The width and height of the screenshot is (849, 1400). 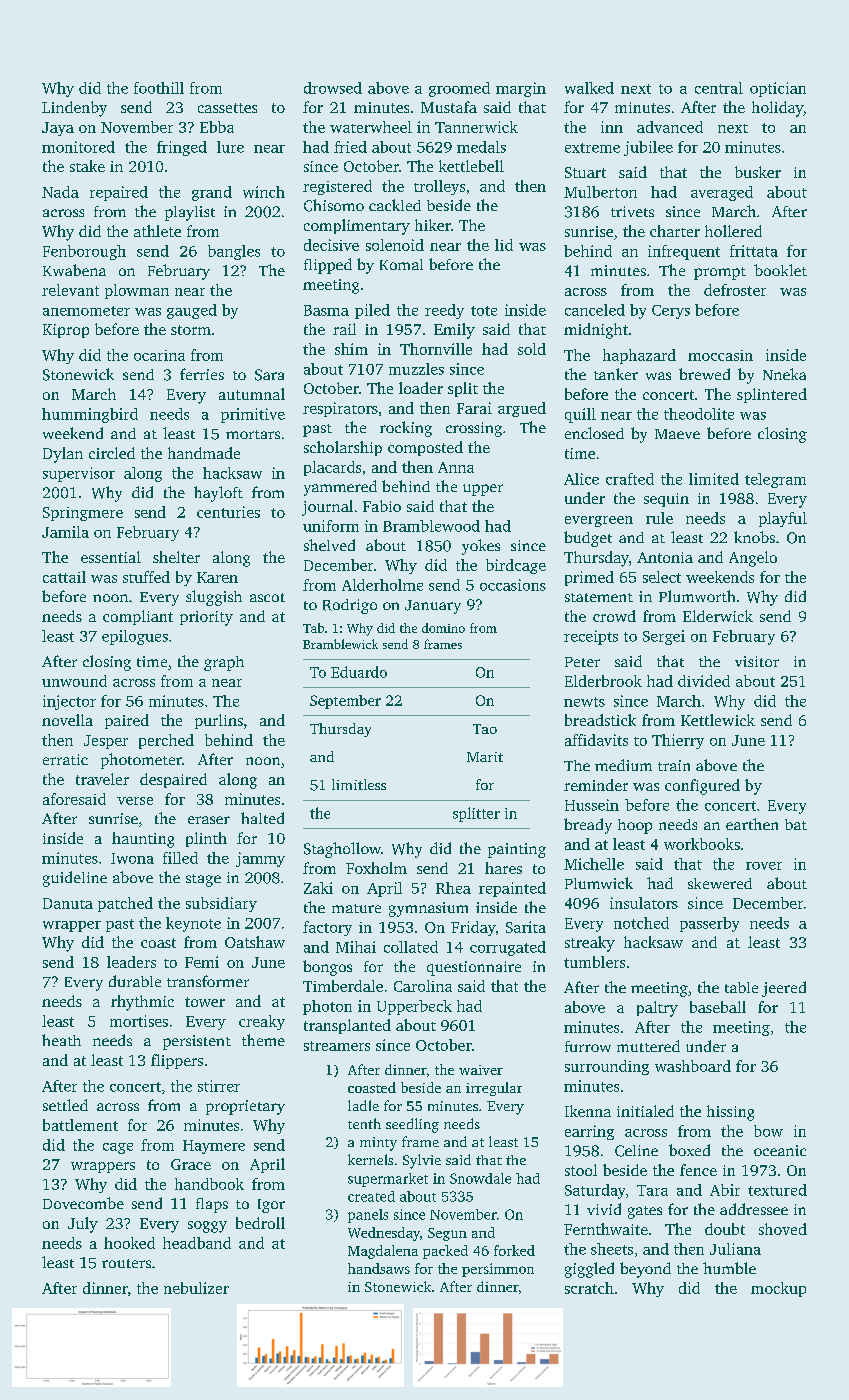 I want to click on hiker, so click(x=433, y=225).
